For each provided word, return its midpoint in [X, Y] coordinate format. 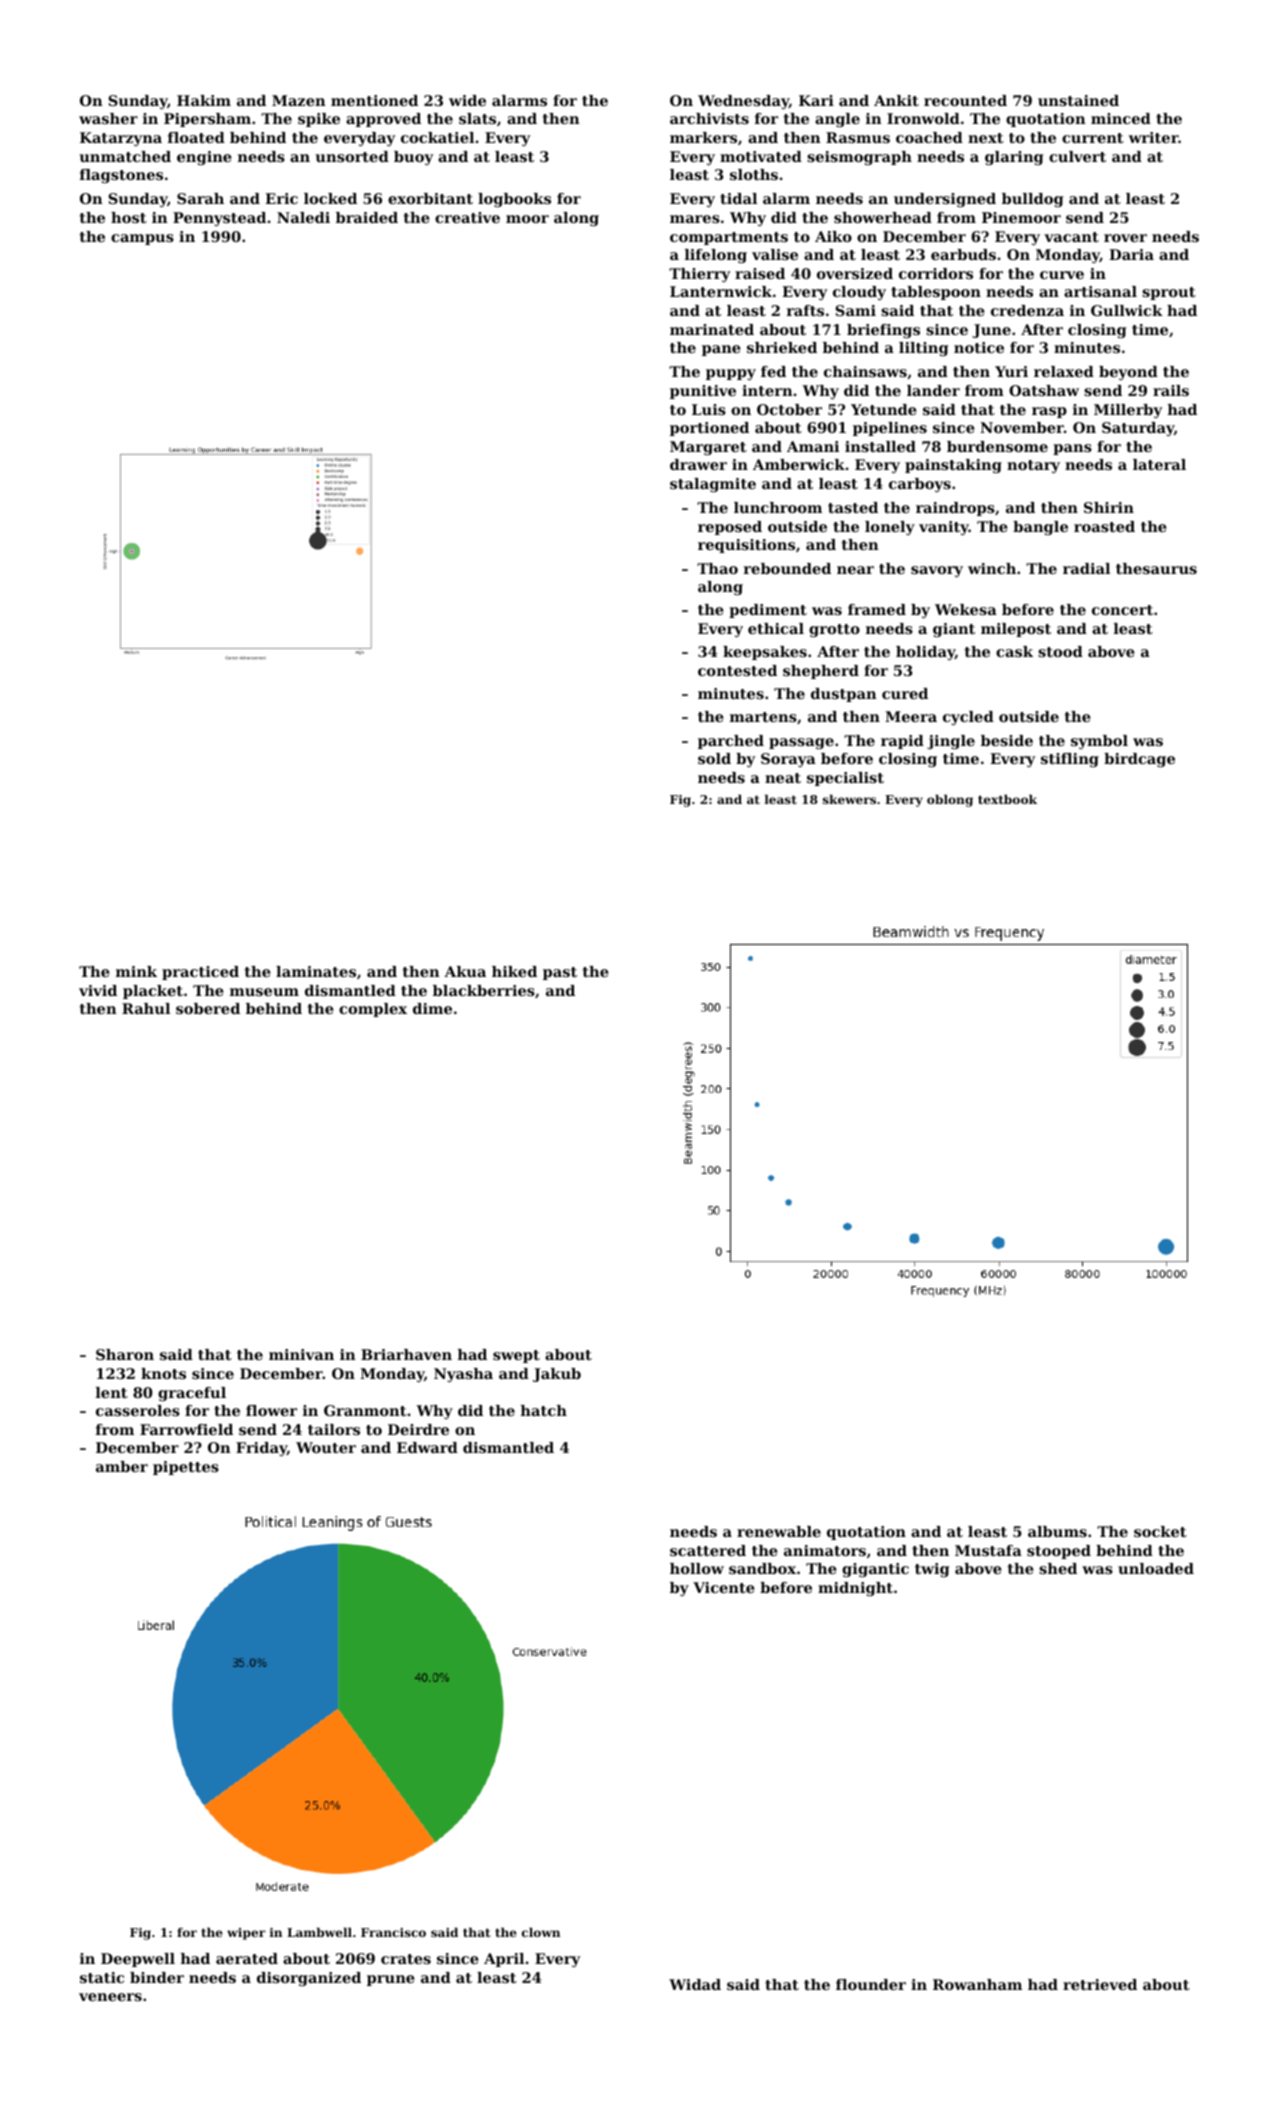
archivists [709, 118]
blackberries [484, 990]
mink [136, 971]
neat [783, 778]
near [855, 570]
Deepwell [138, 1960]
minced [1121, 118]
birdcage [1139, 760]
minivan [301, 1354]
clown [541, 1932]
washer [108, 118]
